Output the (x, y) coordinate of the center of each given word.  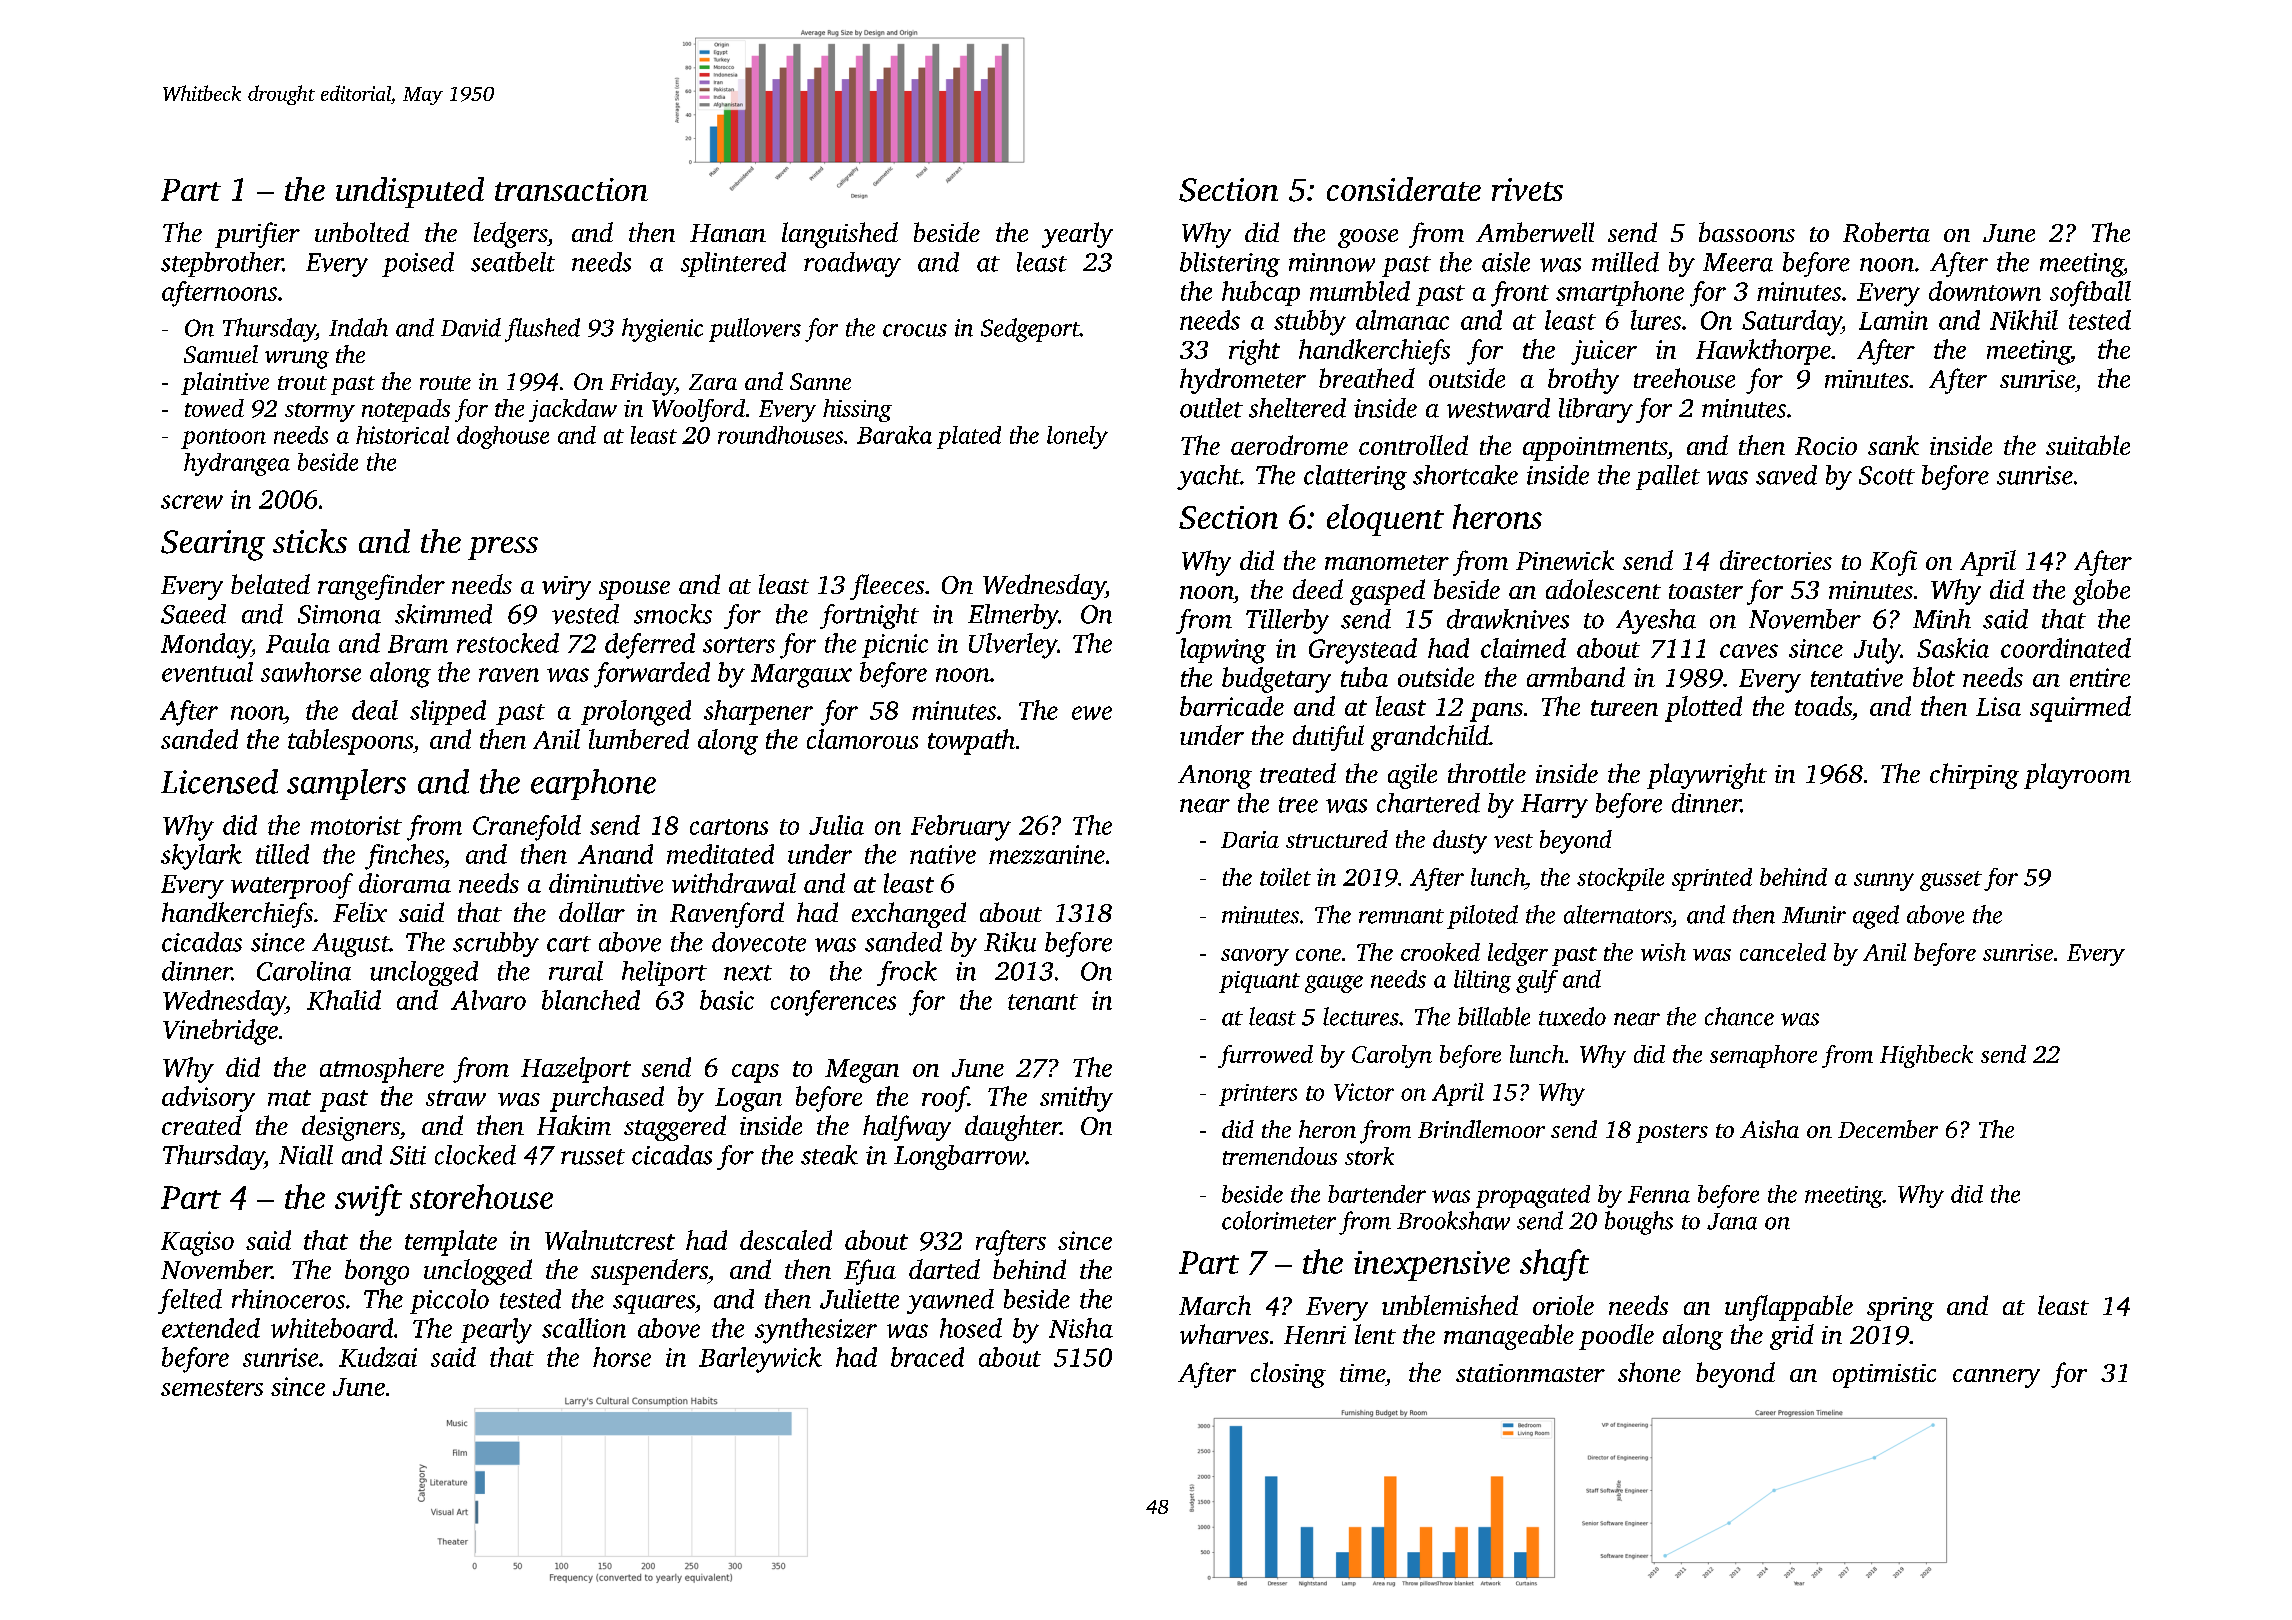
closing (1288, 1375)
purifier (257, 235)
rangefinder (381, 587)
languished (840, 235)
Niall (306, 1155)
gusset (1951, 881)
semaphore (1763, 1056)
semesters (212, 1388)
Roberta (1886, 232)
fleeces (887, 587)
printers (1258, 1095)
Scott (1887, 475)
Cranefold (527, 828)
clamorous (862, 739)
